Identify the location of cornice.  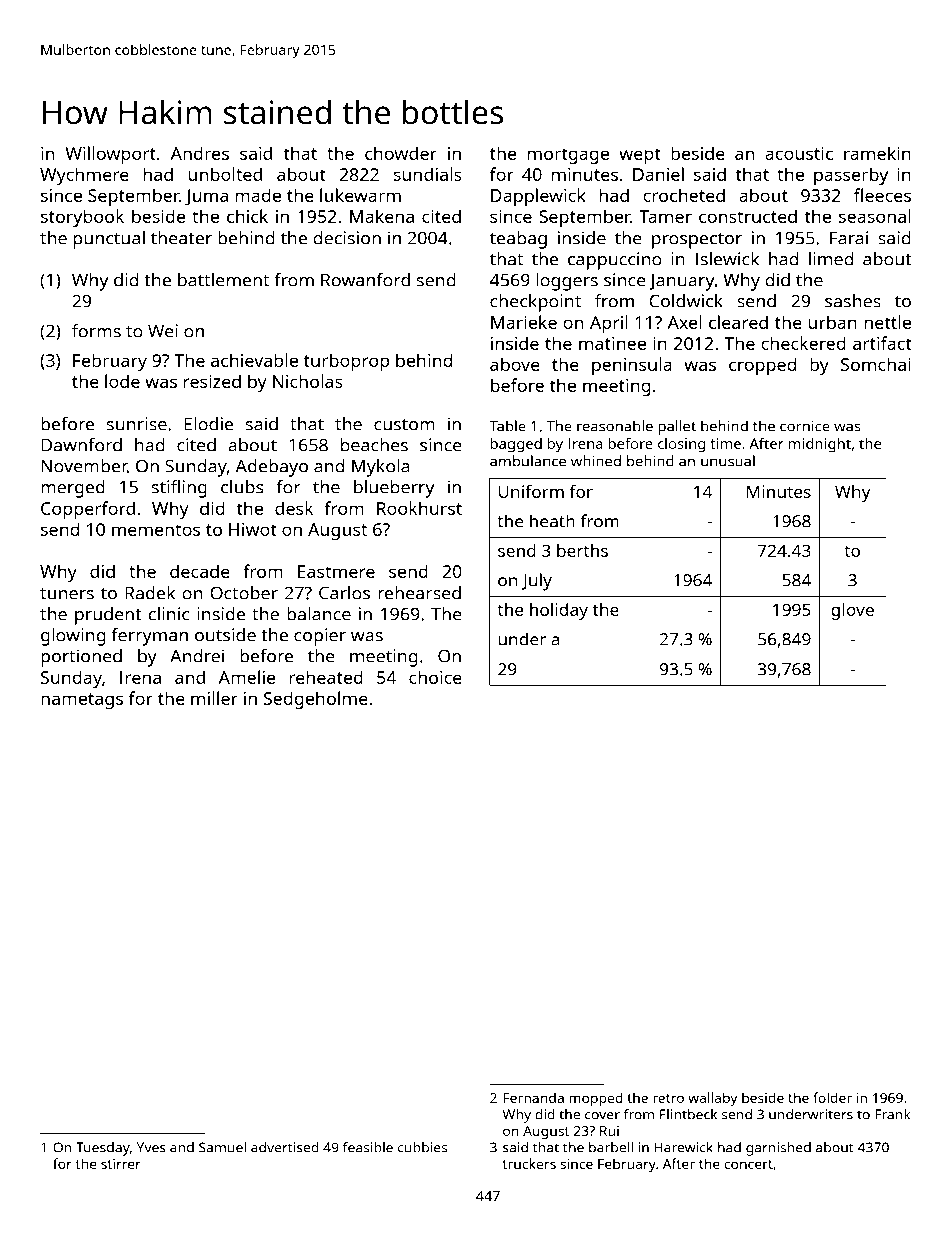
(805, 426).
